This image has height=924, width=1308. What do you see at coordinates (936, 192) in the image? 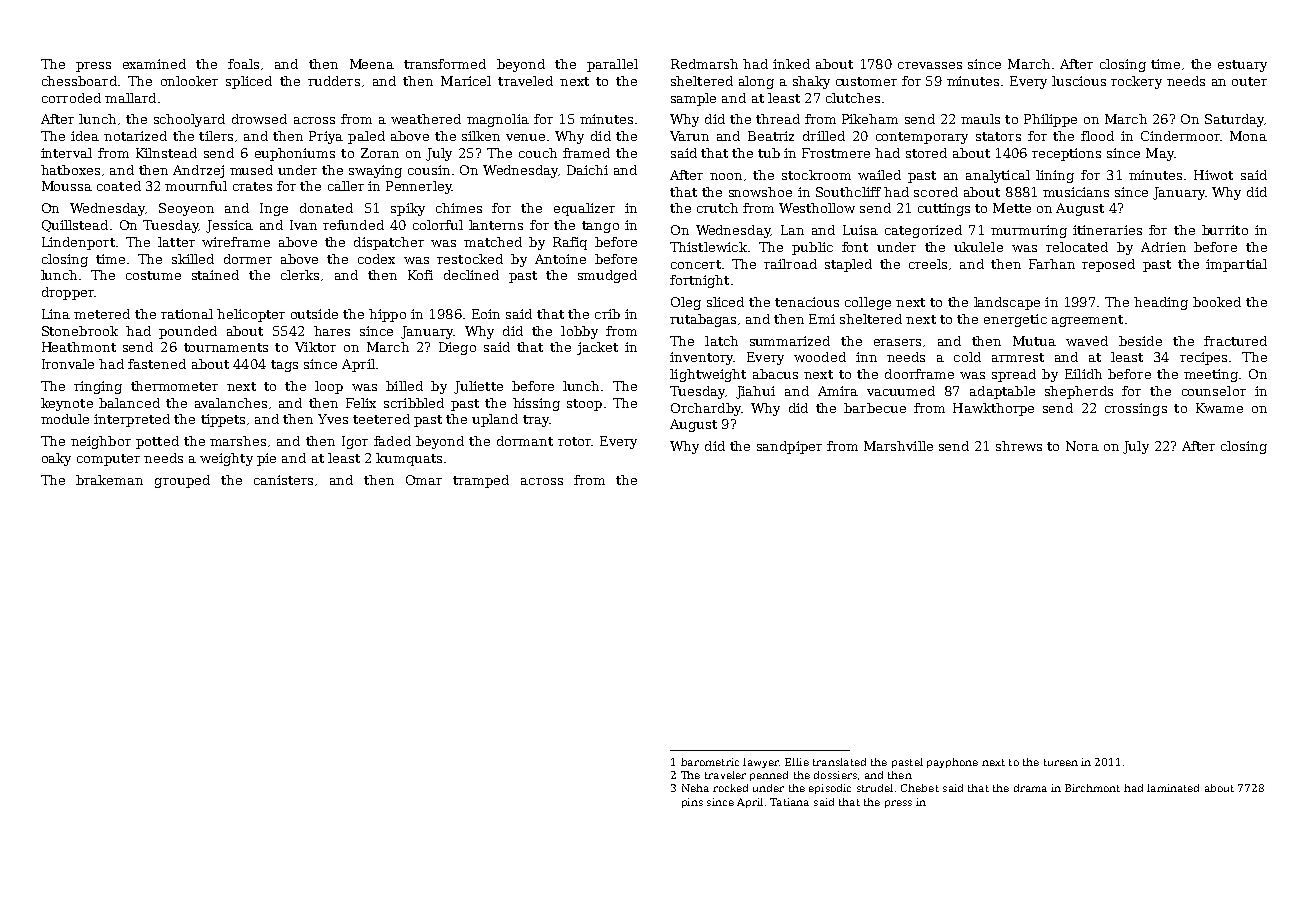
I see `scored` at bounding box center [936, 192].
